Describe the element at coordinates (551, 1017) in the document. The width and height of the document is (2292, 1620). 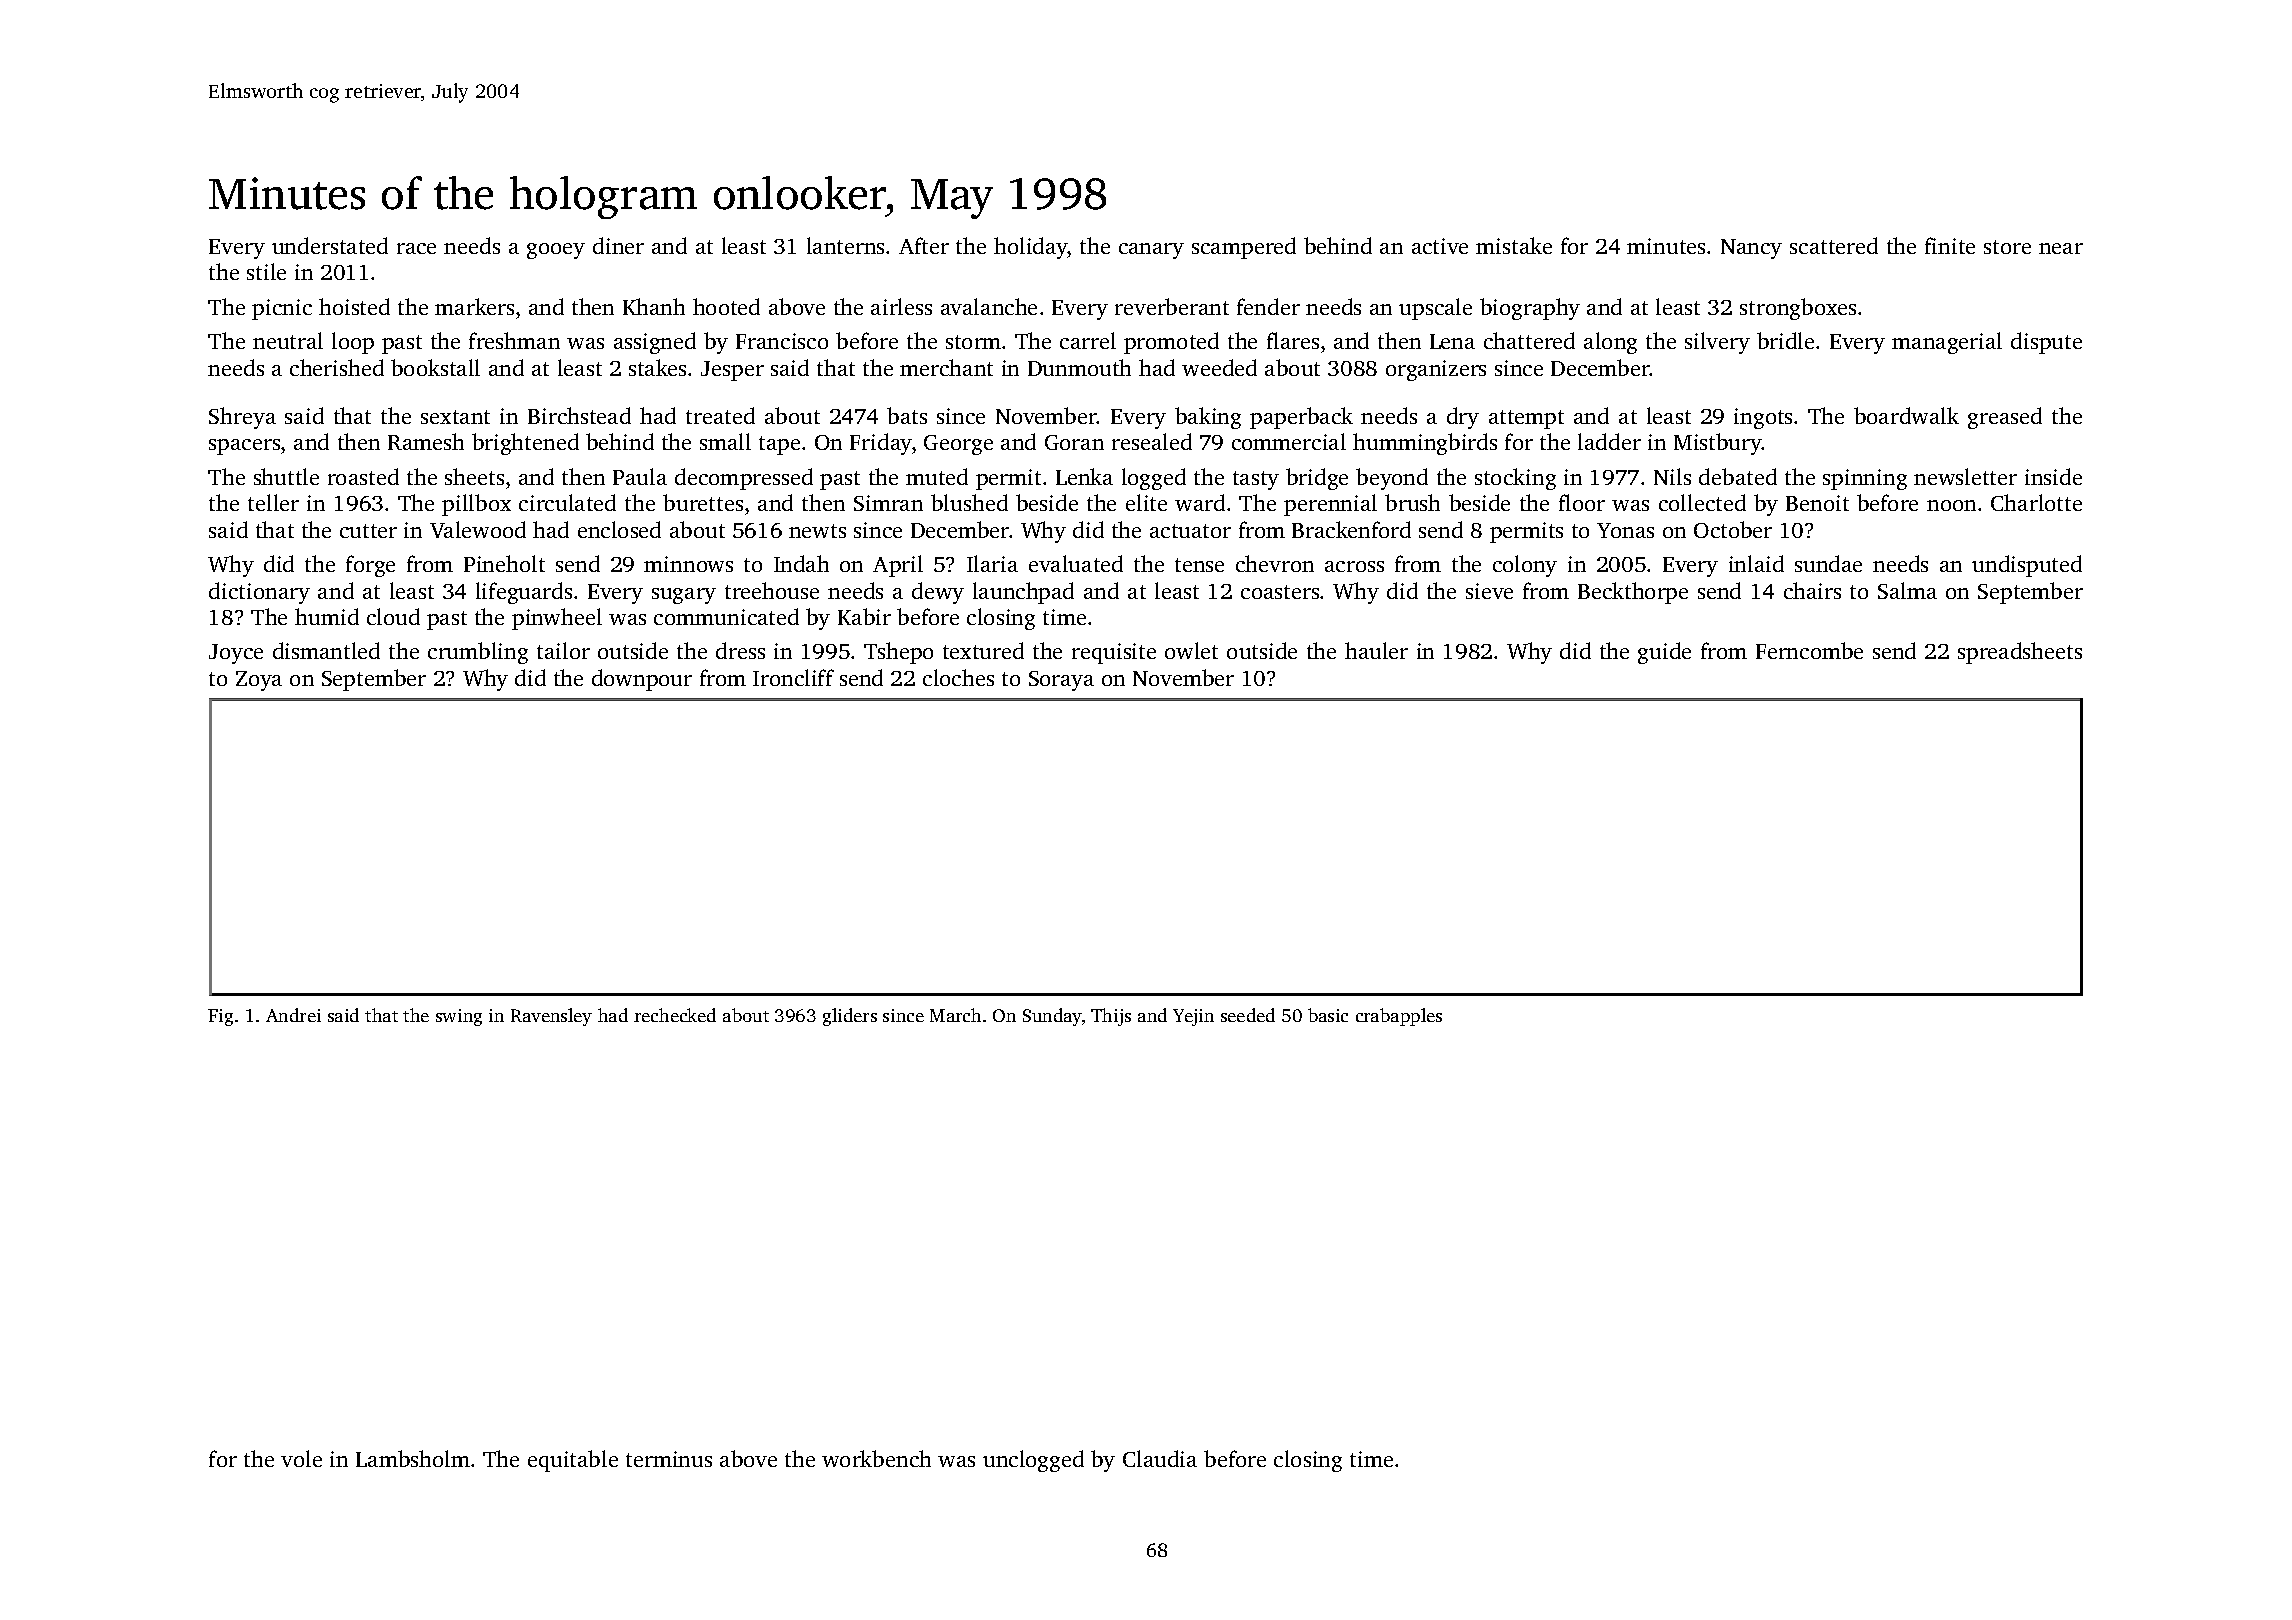
I see `Ravensley` at that location.
